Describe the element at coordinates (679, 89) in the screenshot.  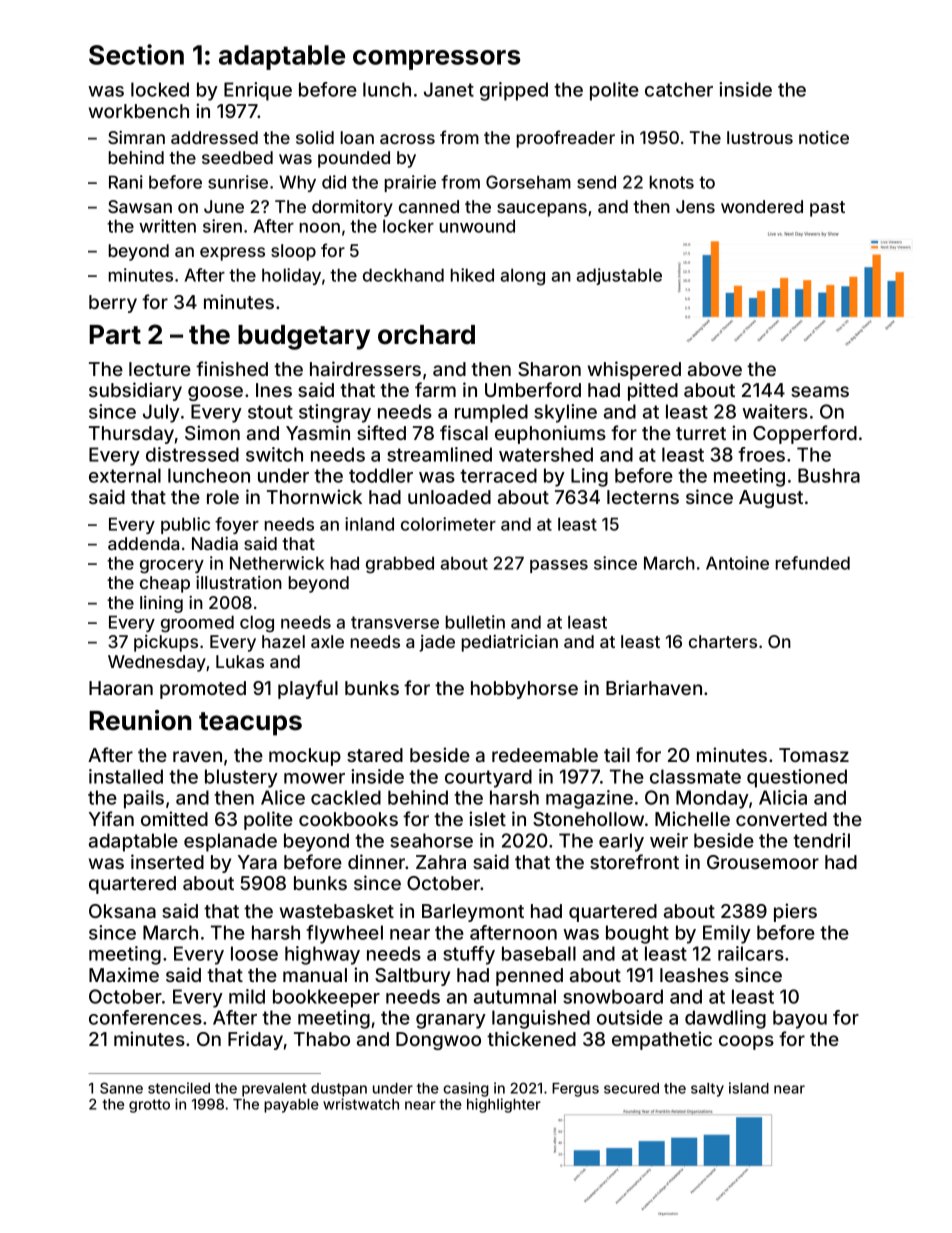
I see `catcher` at that location.
